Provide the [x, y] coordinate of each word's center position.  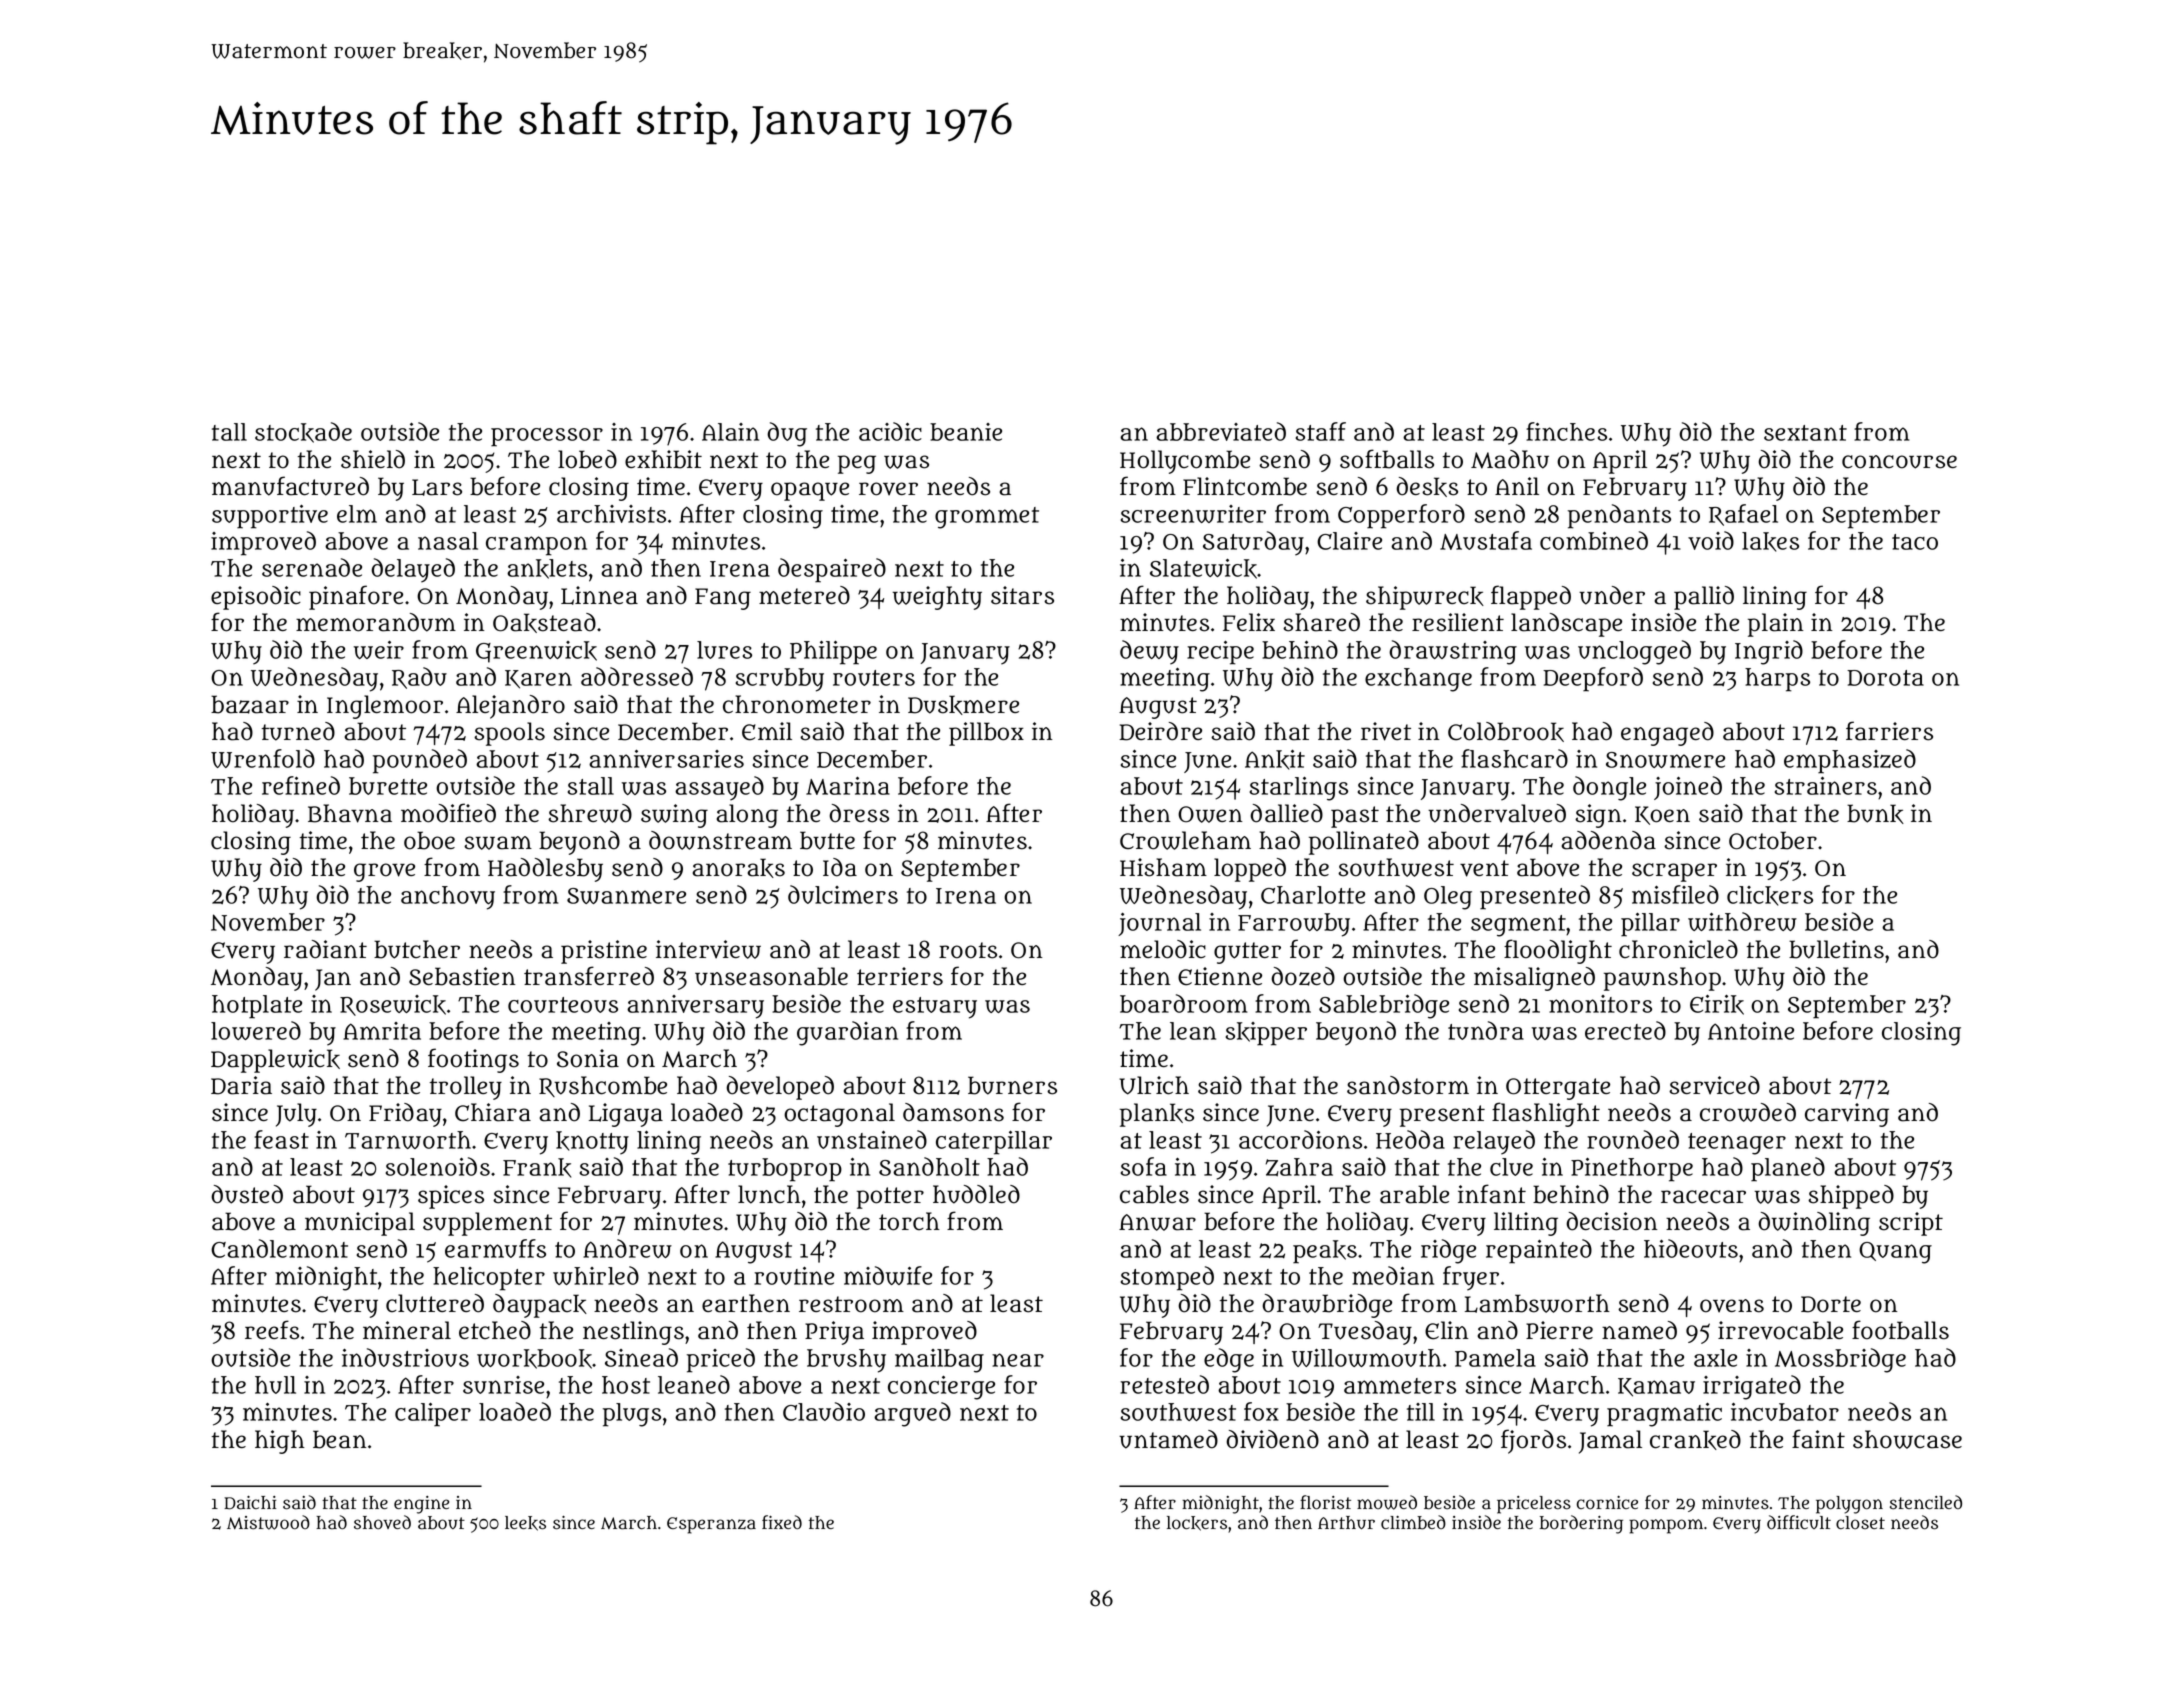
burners [1012, 1085]
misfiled [1675, 894]
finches [1566, 431]
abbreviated [1221, 431]
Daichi [250, 1503]
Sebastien [462, 976]
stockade [303, 432]
